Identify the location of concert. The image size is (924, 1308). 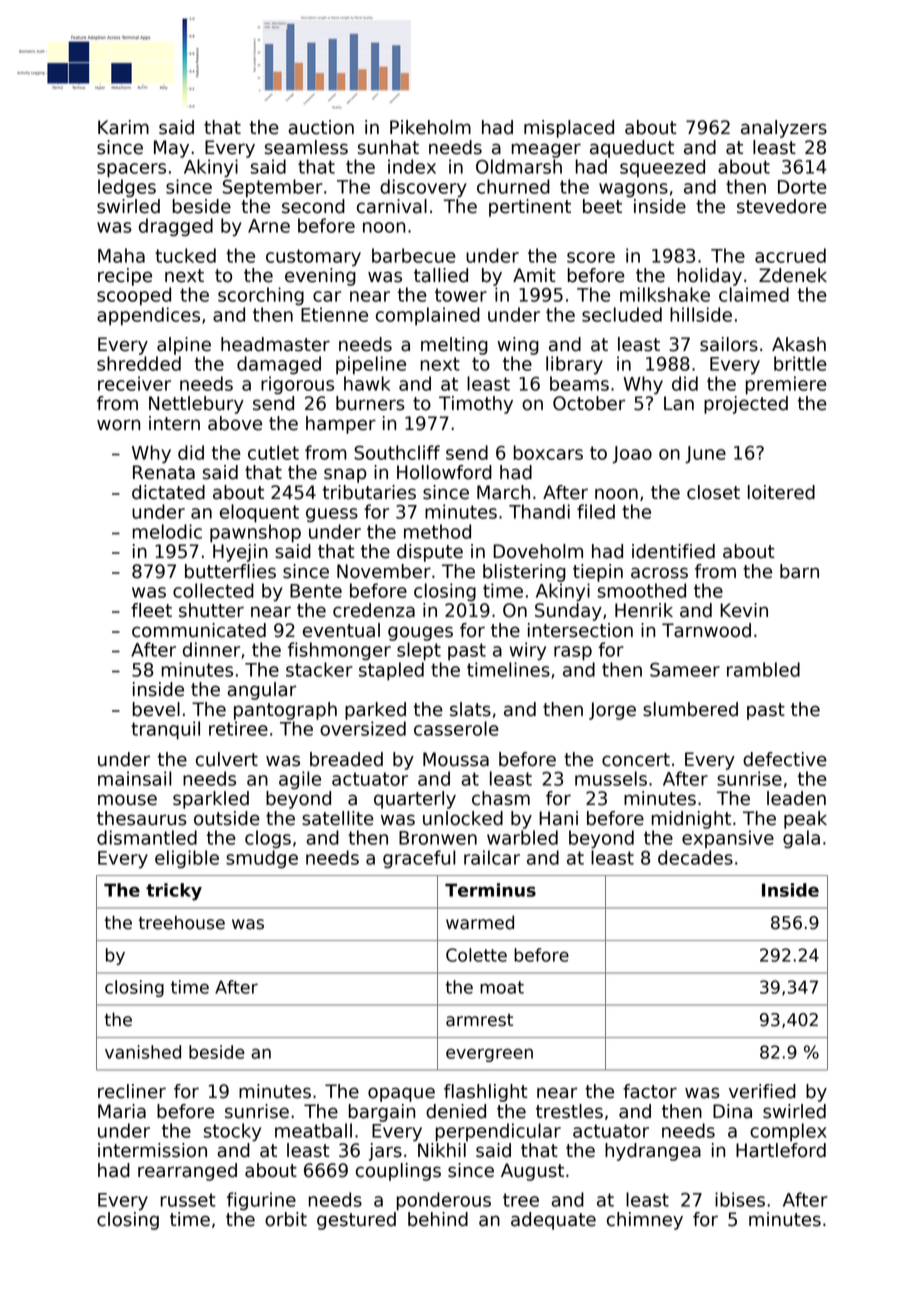
(636, 760).
